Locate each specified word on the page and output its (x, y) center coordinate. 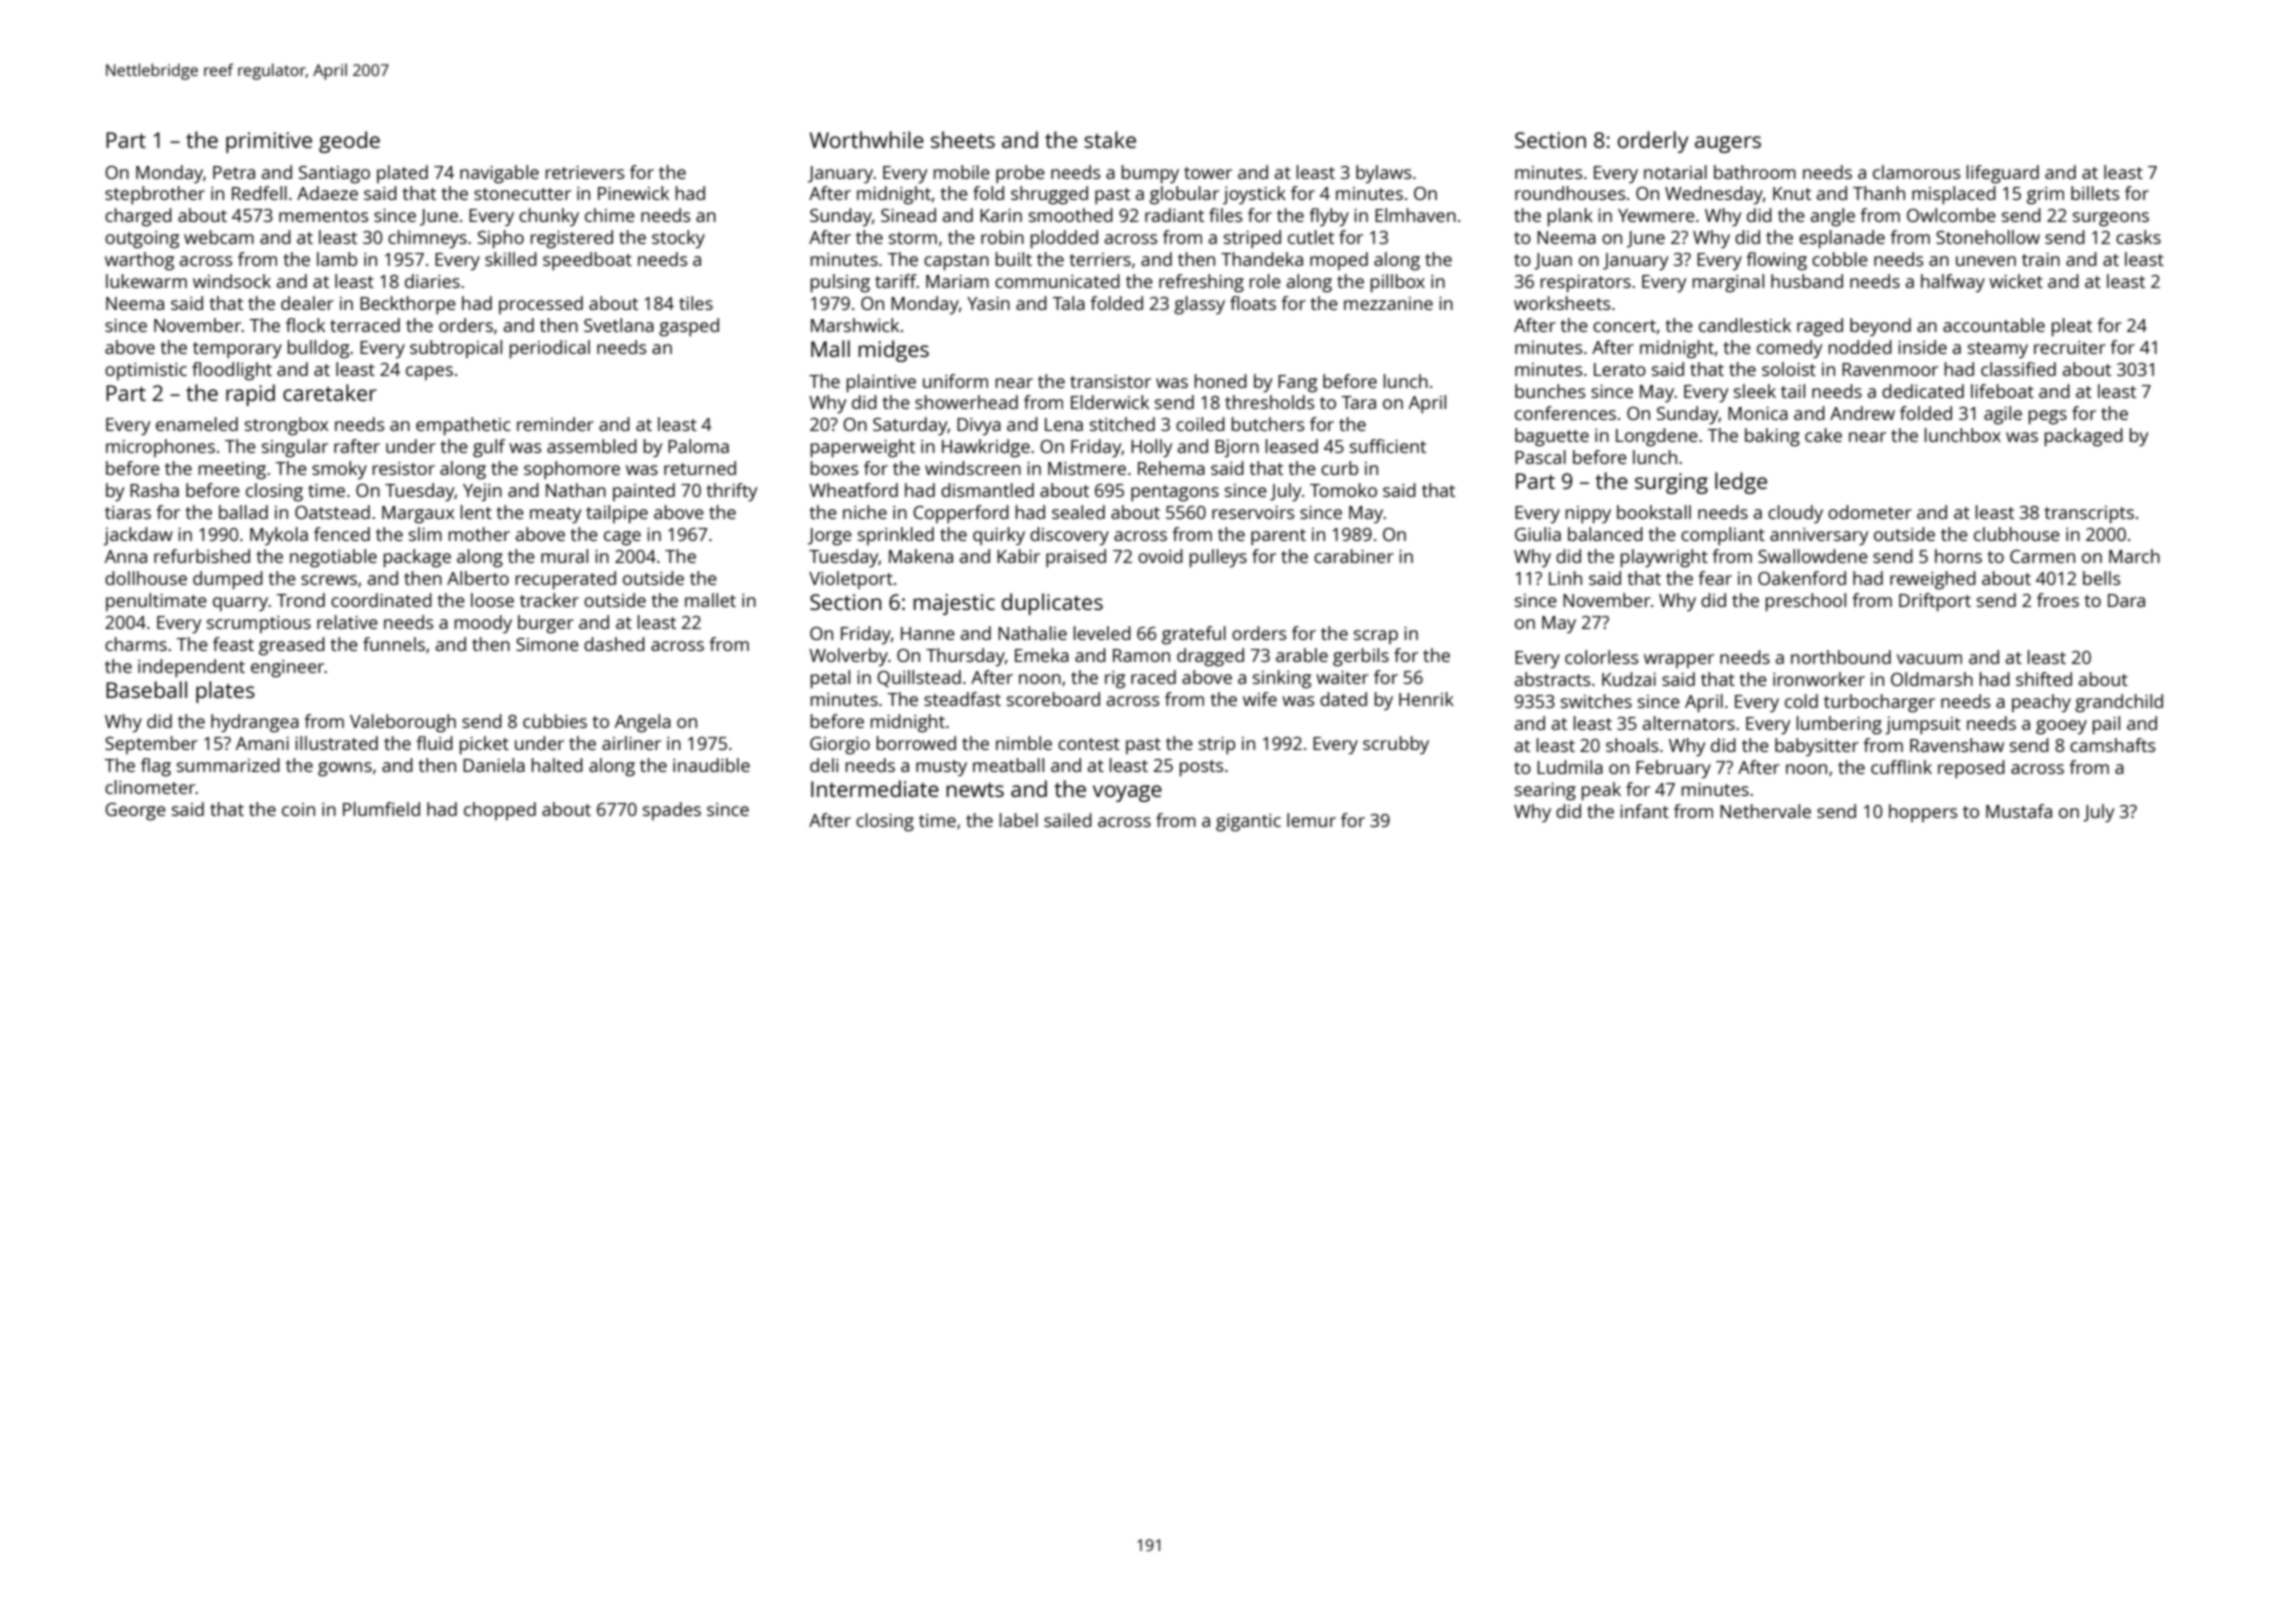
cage (622, 538)
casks (2138, 237)
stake (1110, 139)
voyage (1127, 793)
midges (893, 351)
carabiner (1354, 556)
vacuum (1929, 659)
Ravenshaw (1957, 745)
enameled (197, 424)
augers (1728, 144)
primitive (269, 142)
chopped (500, 811)
